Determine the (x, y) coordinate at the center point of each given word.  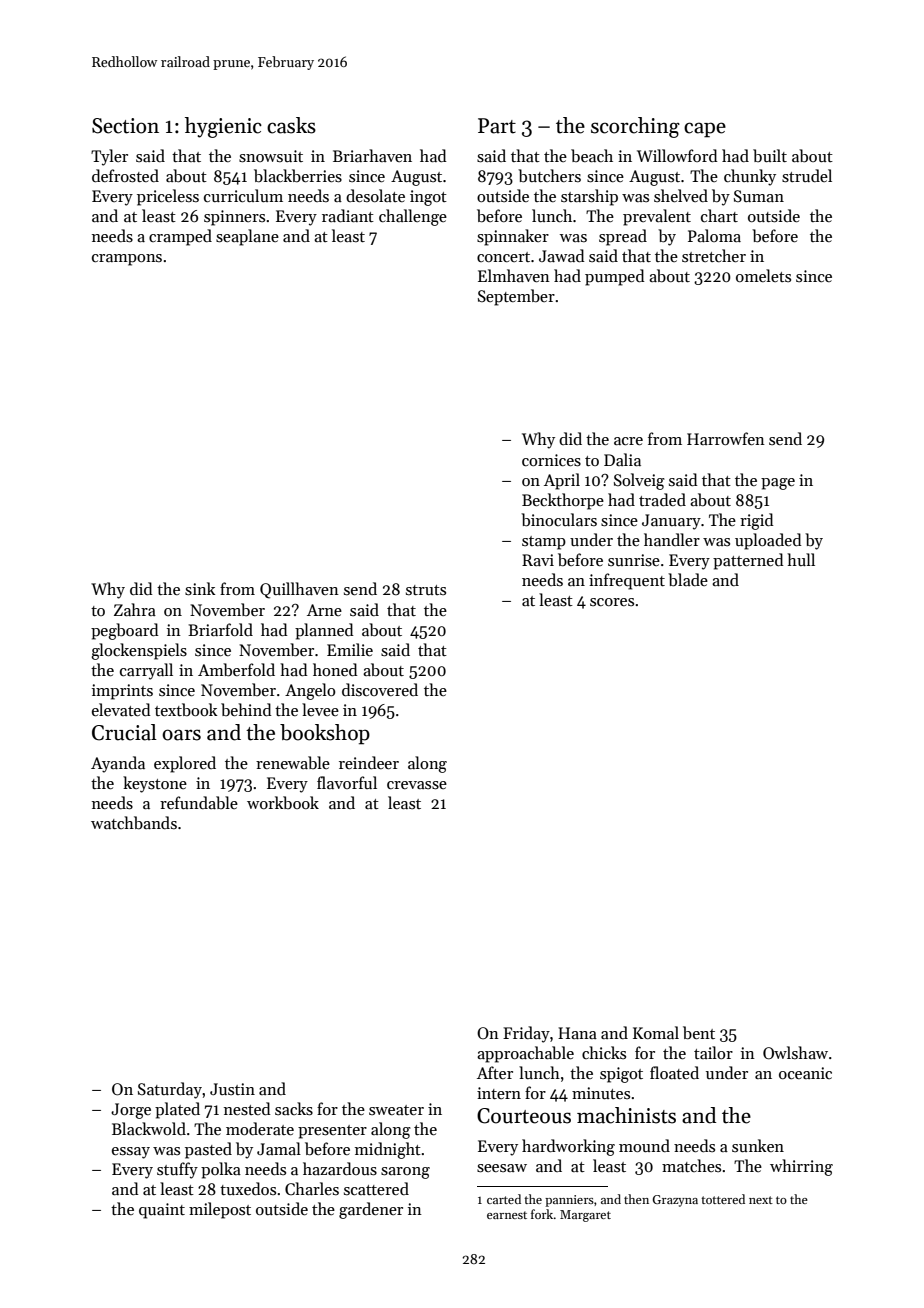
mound (644, 1145)
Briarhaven (372, 155)
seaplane (247, 237)
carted (504, 1199)
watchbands (134, 822)
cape (705, 130)
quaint (162, 1211)
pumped (615, 277)
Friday (526, 1034)
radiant (348, 215)
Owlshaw (795, 1053)
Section (125, 126)
